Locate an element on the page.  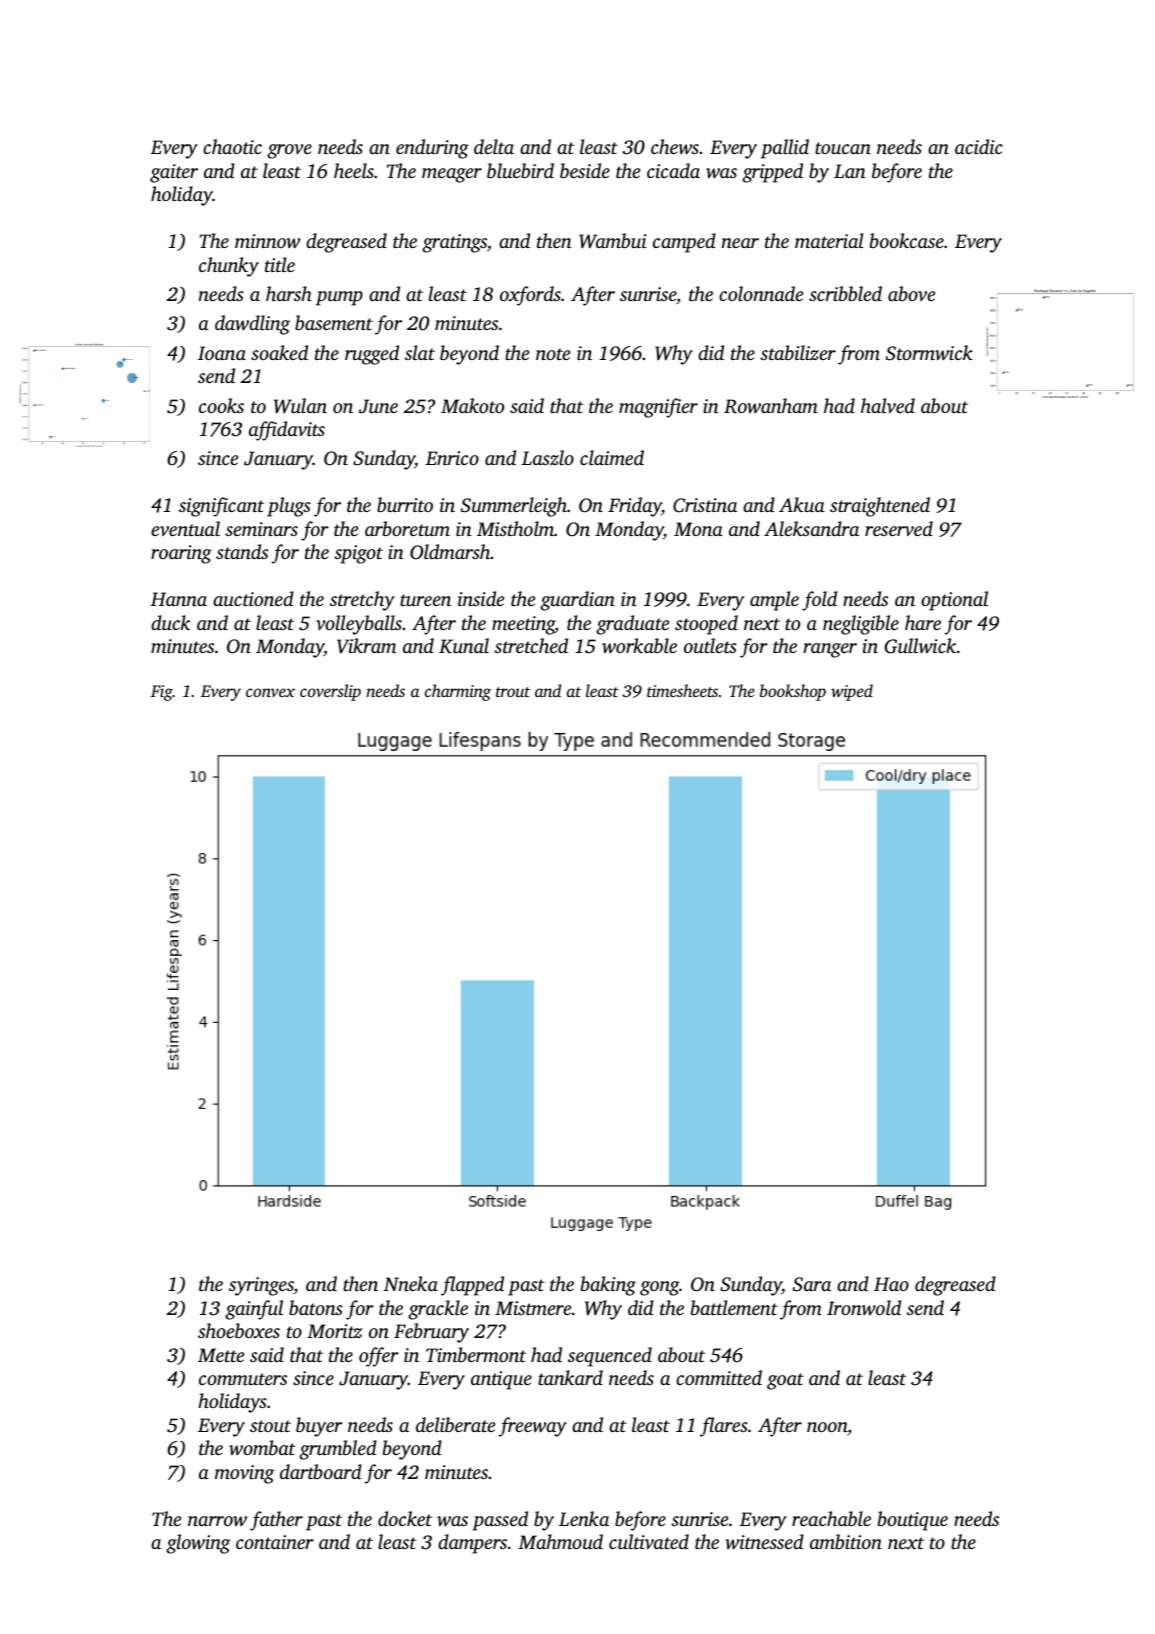
flapped is located at coordinates (472, 1286).
